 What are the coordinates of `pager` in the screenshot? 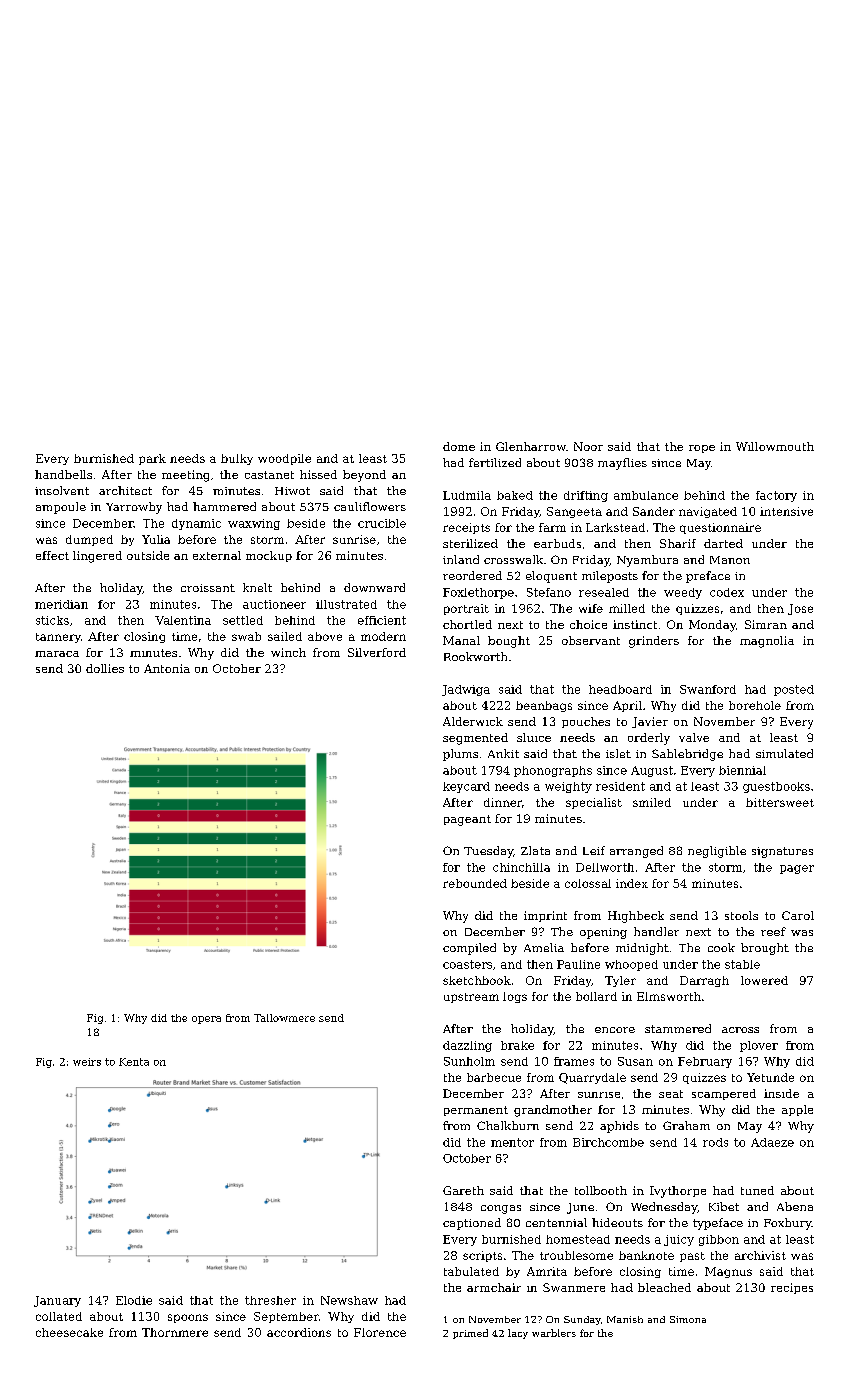 It's located at (797, 869).
